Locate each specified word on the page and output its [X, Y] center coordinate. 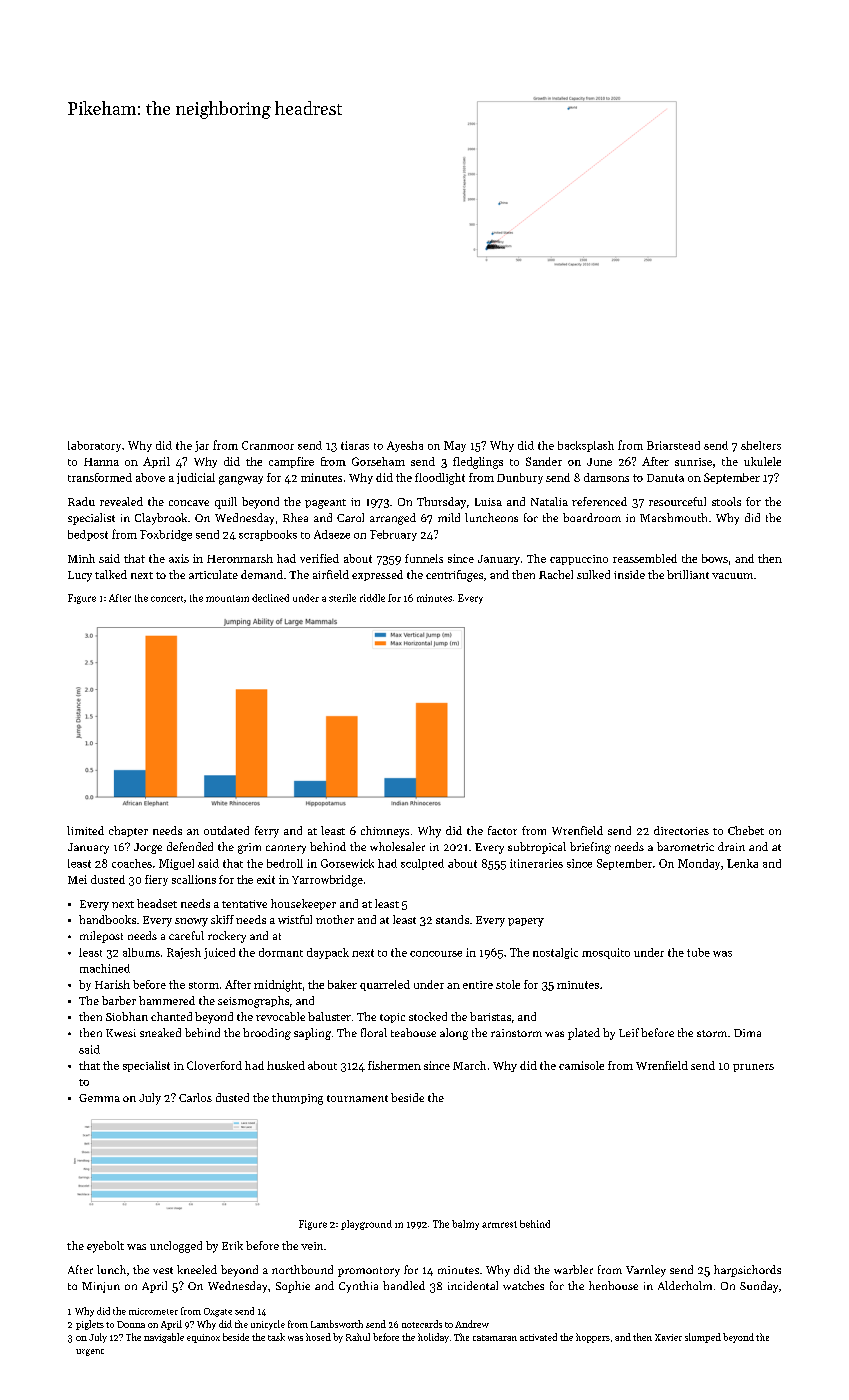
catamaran [495, 1338]
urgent [90, 1352]
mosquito [606, 953]
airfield [331, 574]
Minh [81, 558]
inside [629, 574]
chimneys [385, 832]
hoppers [593, 1338]
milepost [101, 937]
